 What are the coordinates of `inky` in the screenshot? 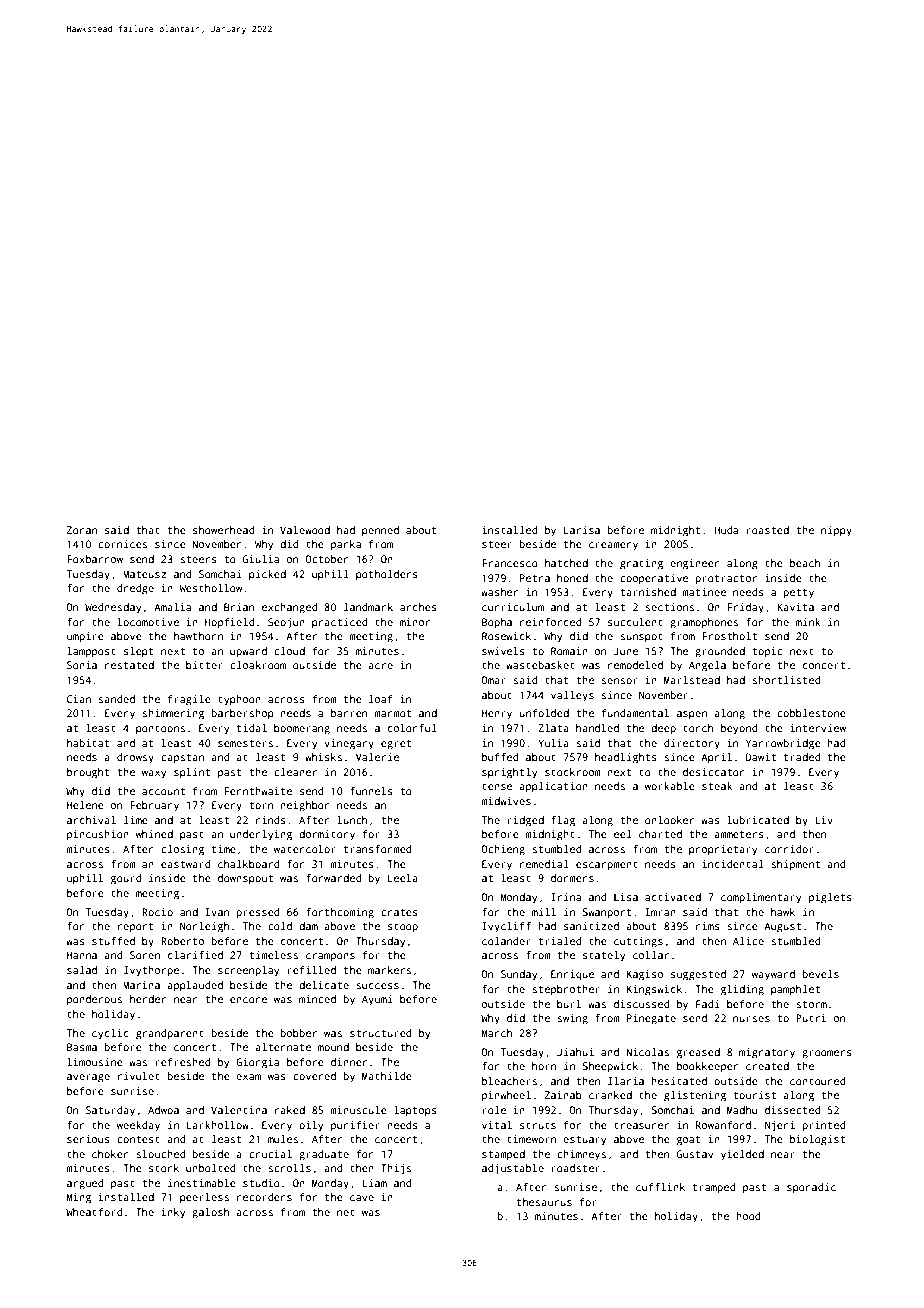 It's located at (173, 1213).
